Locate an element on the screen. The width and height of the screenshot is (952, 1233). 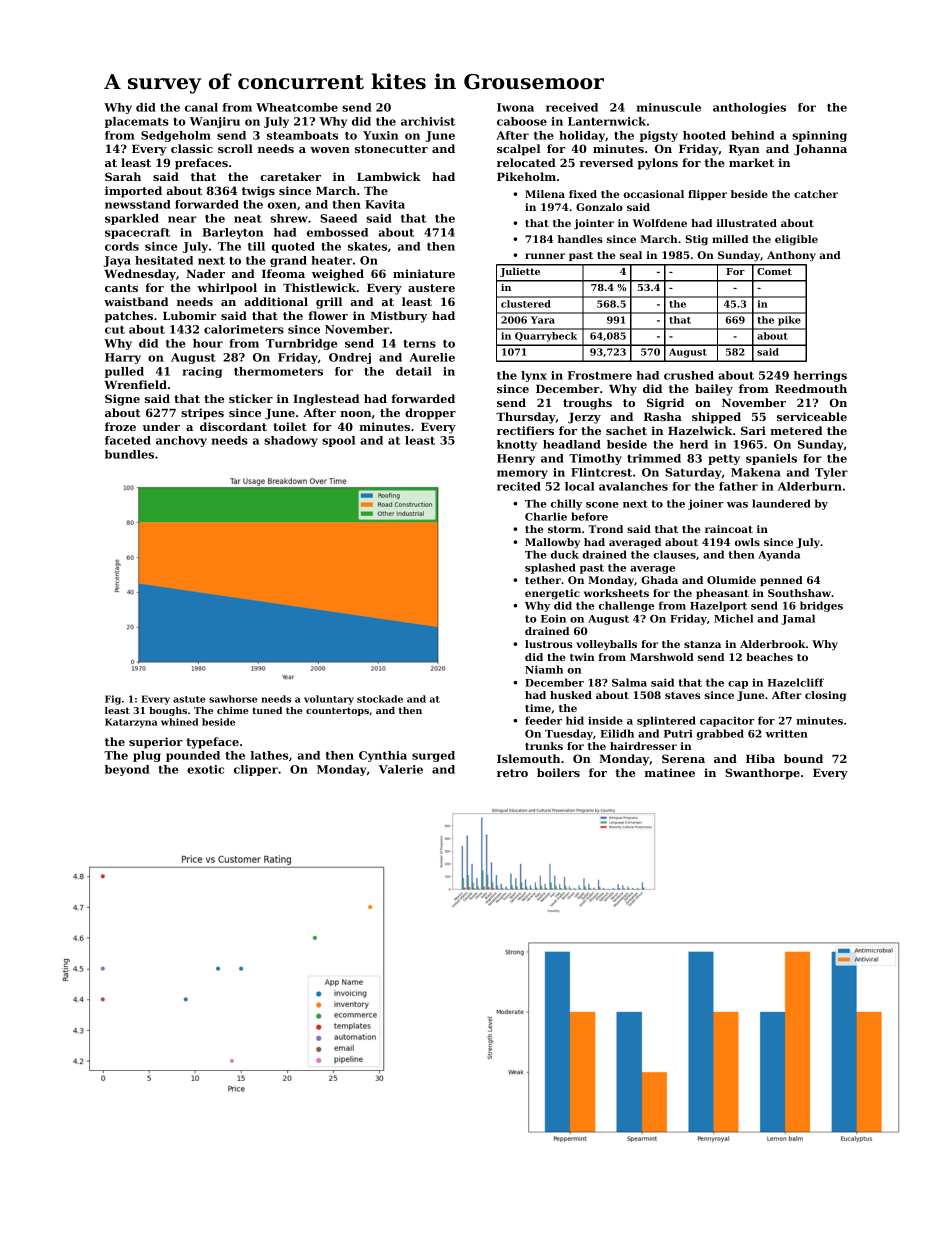
market is located at coordinates (751, 162).
